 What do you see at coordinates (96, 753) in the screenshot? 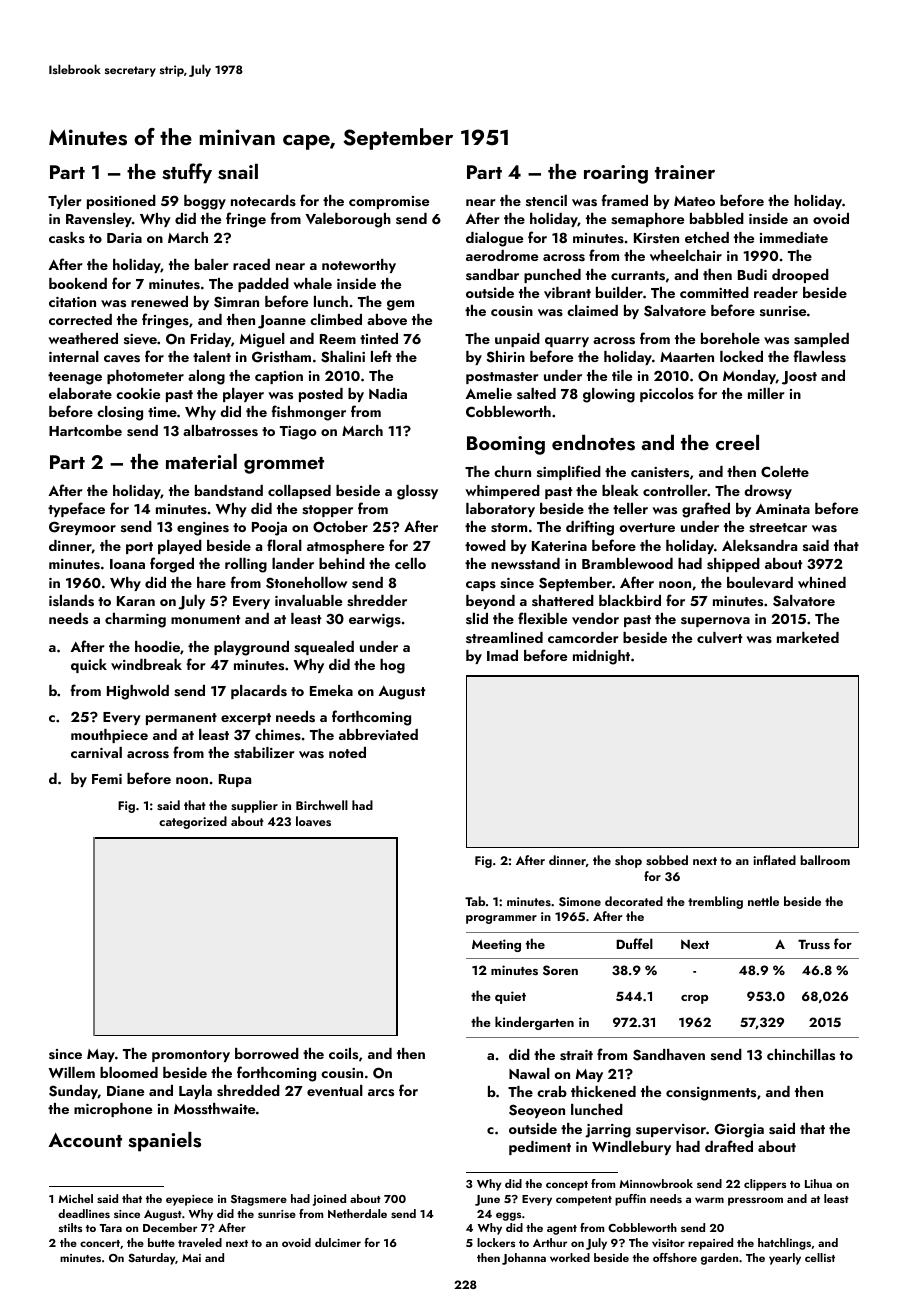
I see `carnival` at bounding box center [96, 753].
